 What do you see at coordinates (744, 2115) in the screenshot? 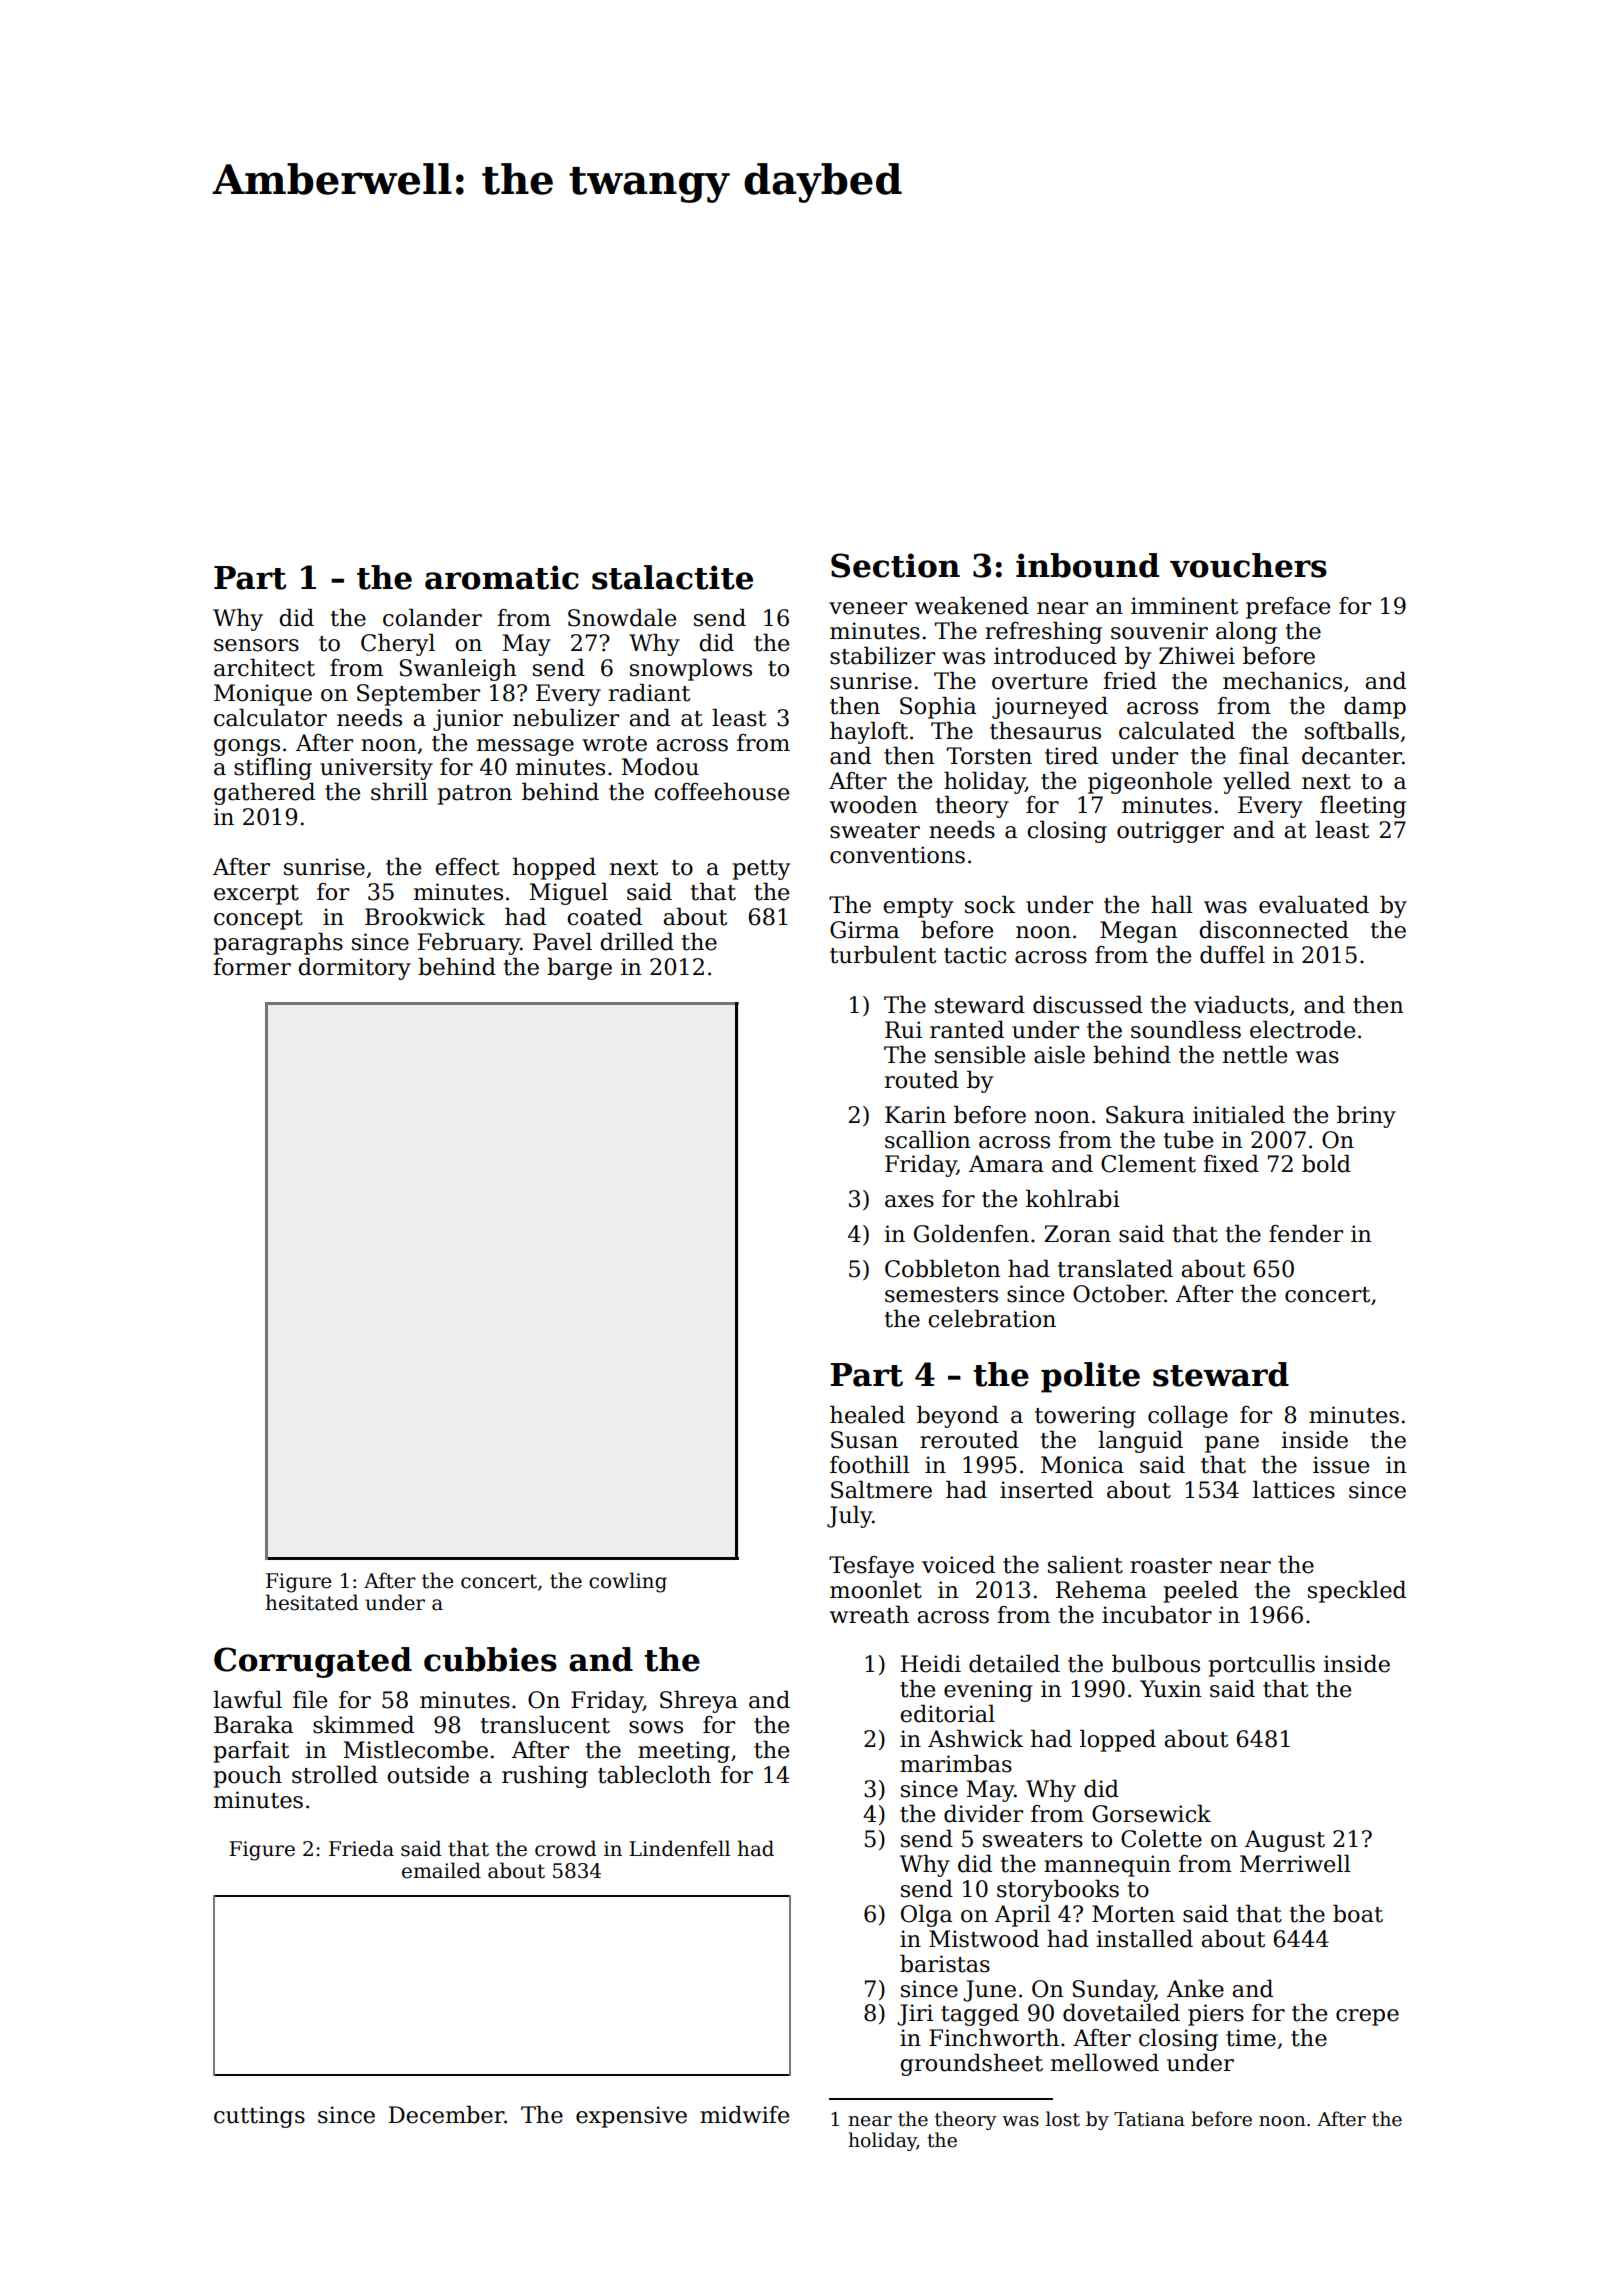
I see `midwife` at bounding box center [744, 2115].
